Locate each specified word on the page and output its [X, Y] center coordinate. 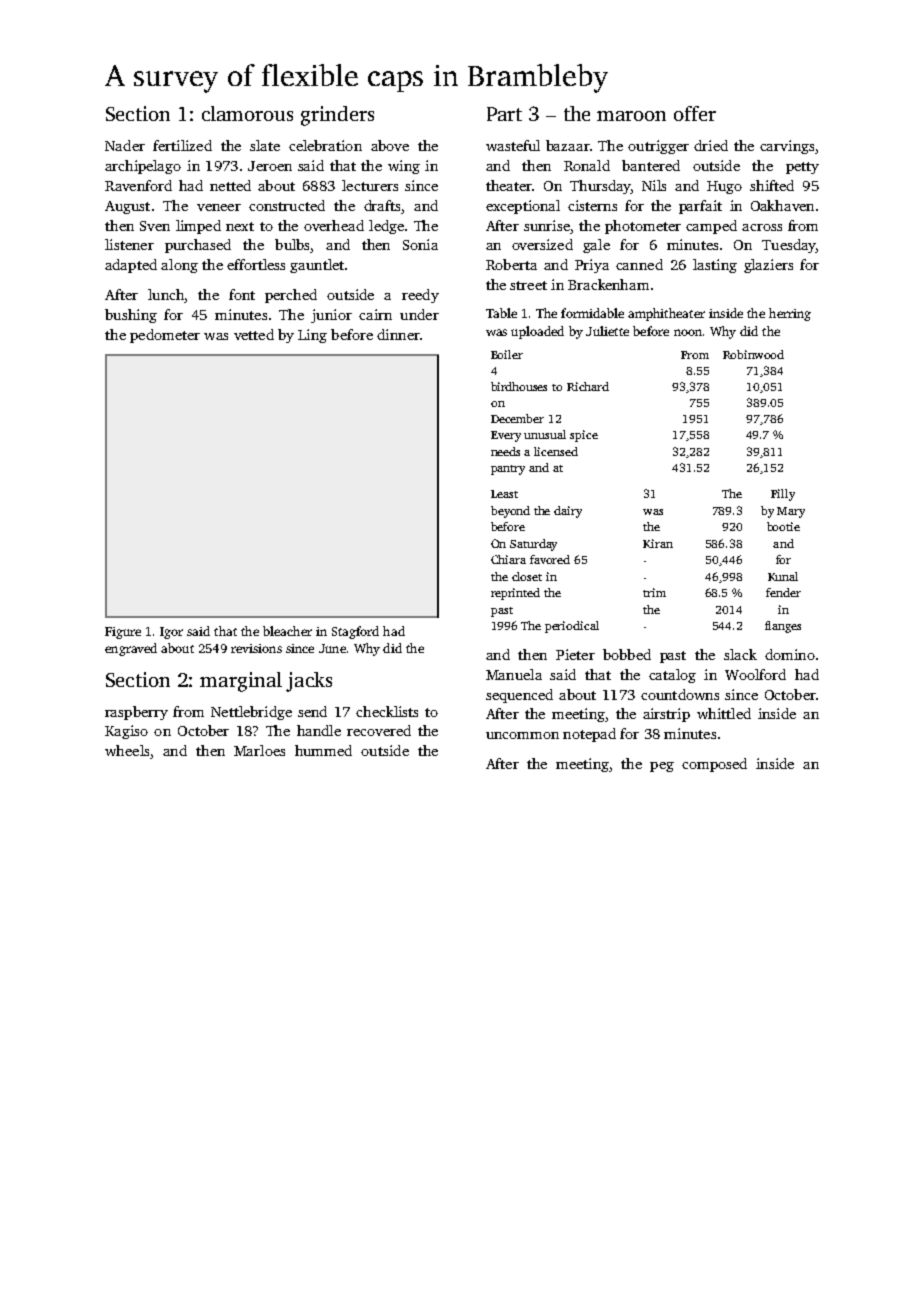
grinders [337, 116]
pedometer [165, 336]
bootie [783, 526]
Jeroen [270, 166]
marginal [241, 682]
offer [695, 113]
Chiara [508, 559]
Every [506, 436]
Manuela [514, 674]
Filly [783, 495]
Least [504, 494]
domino [790, 654]
